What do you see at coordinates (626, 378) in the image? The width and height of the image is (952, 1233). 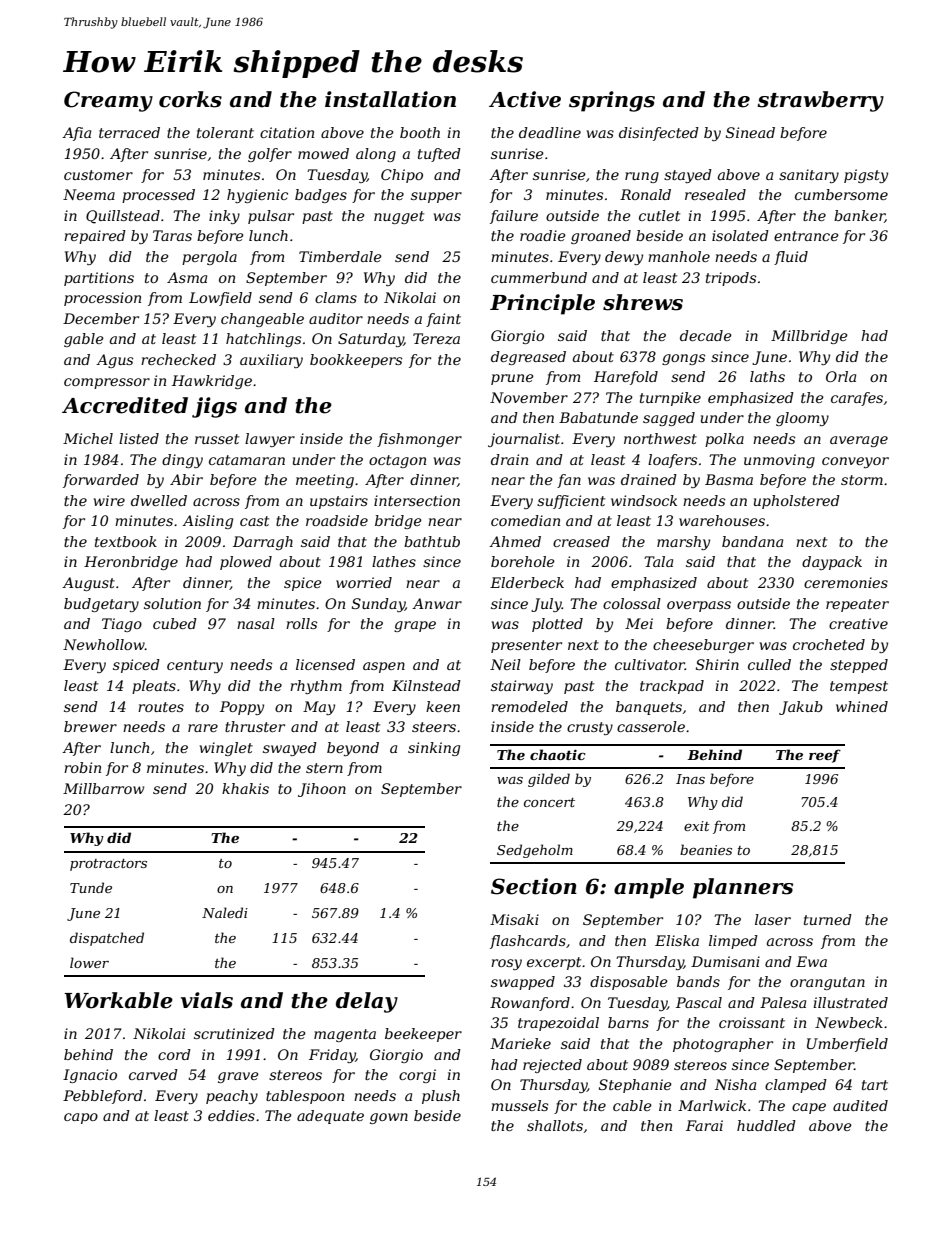 I see `Harefold` at bounding box center [626, 378].
